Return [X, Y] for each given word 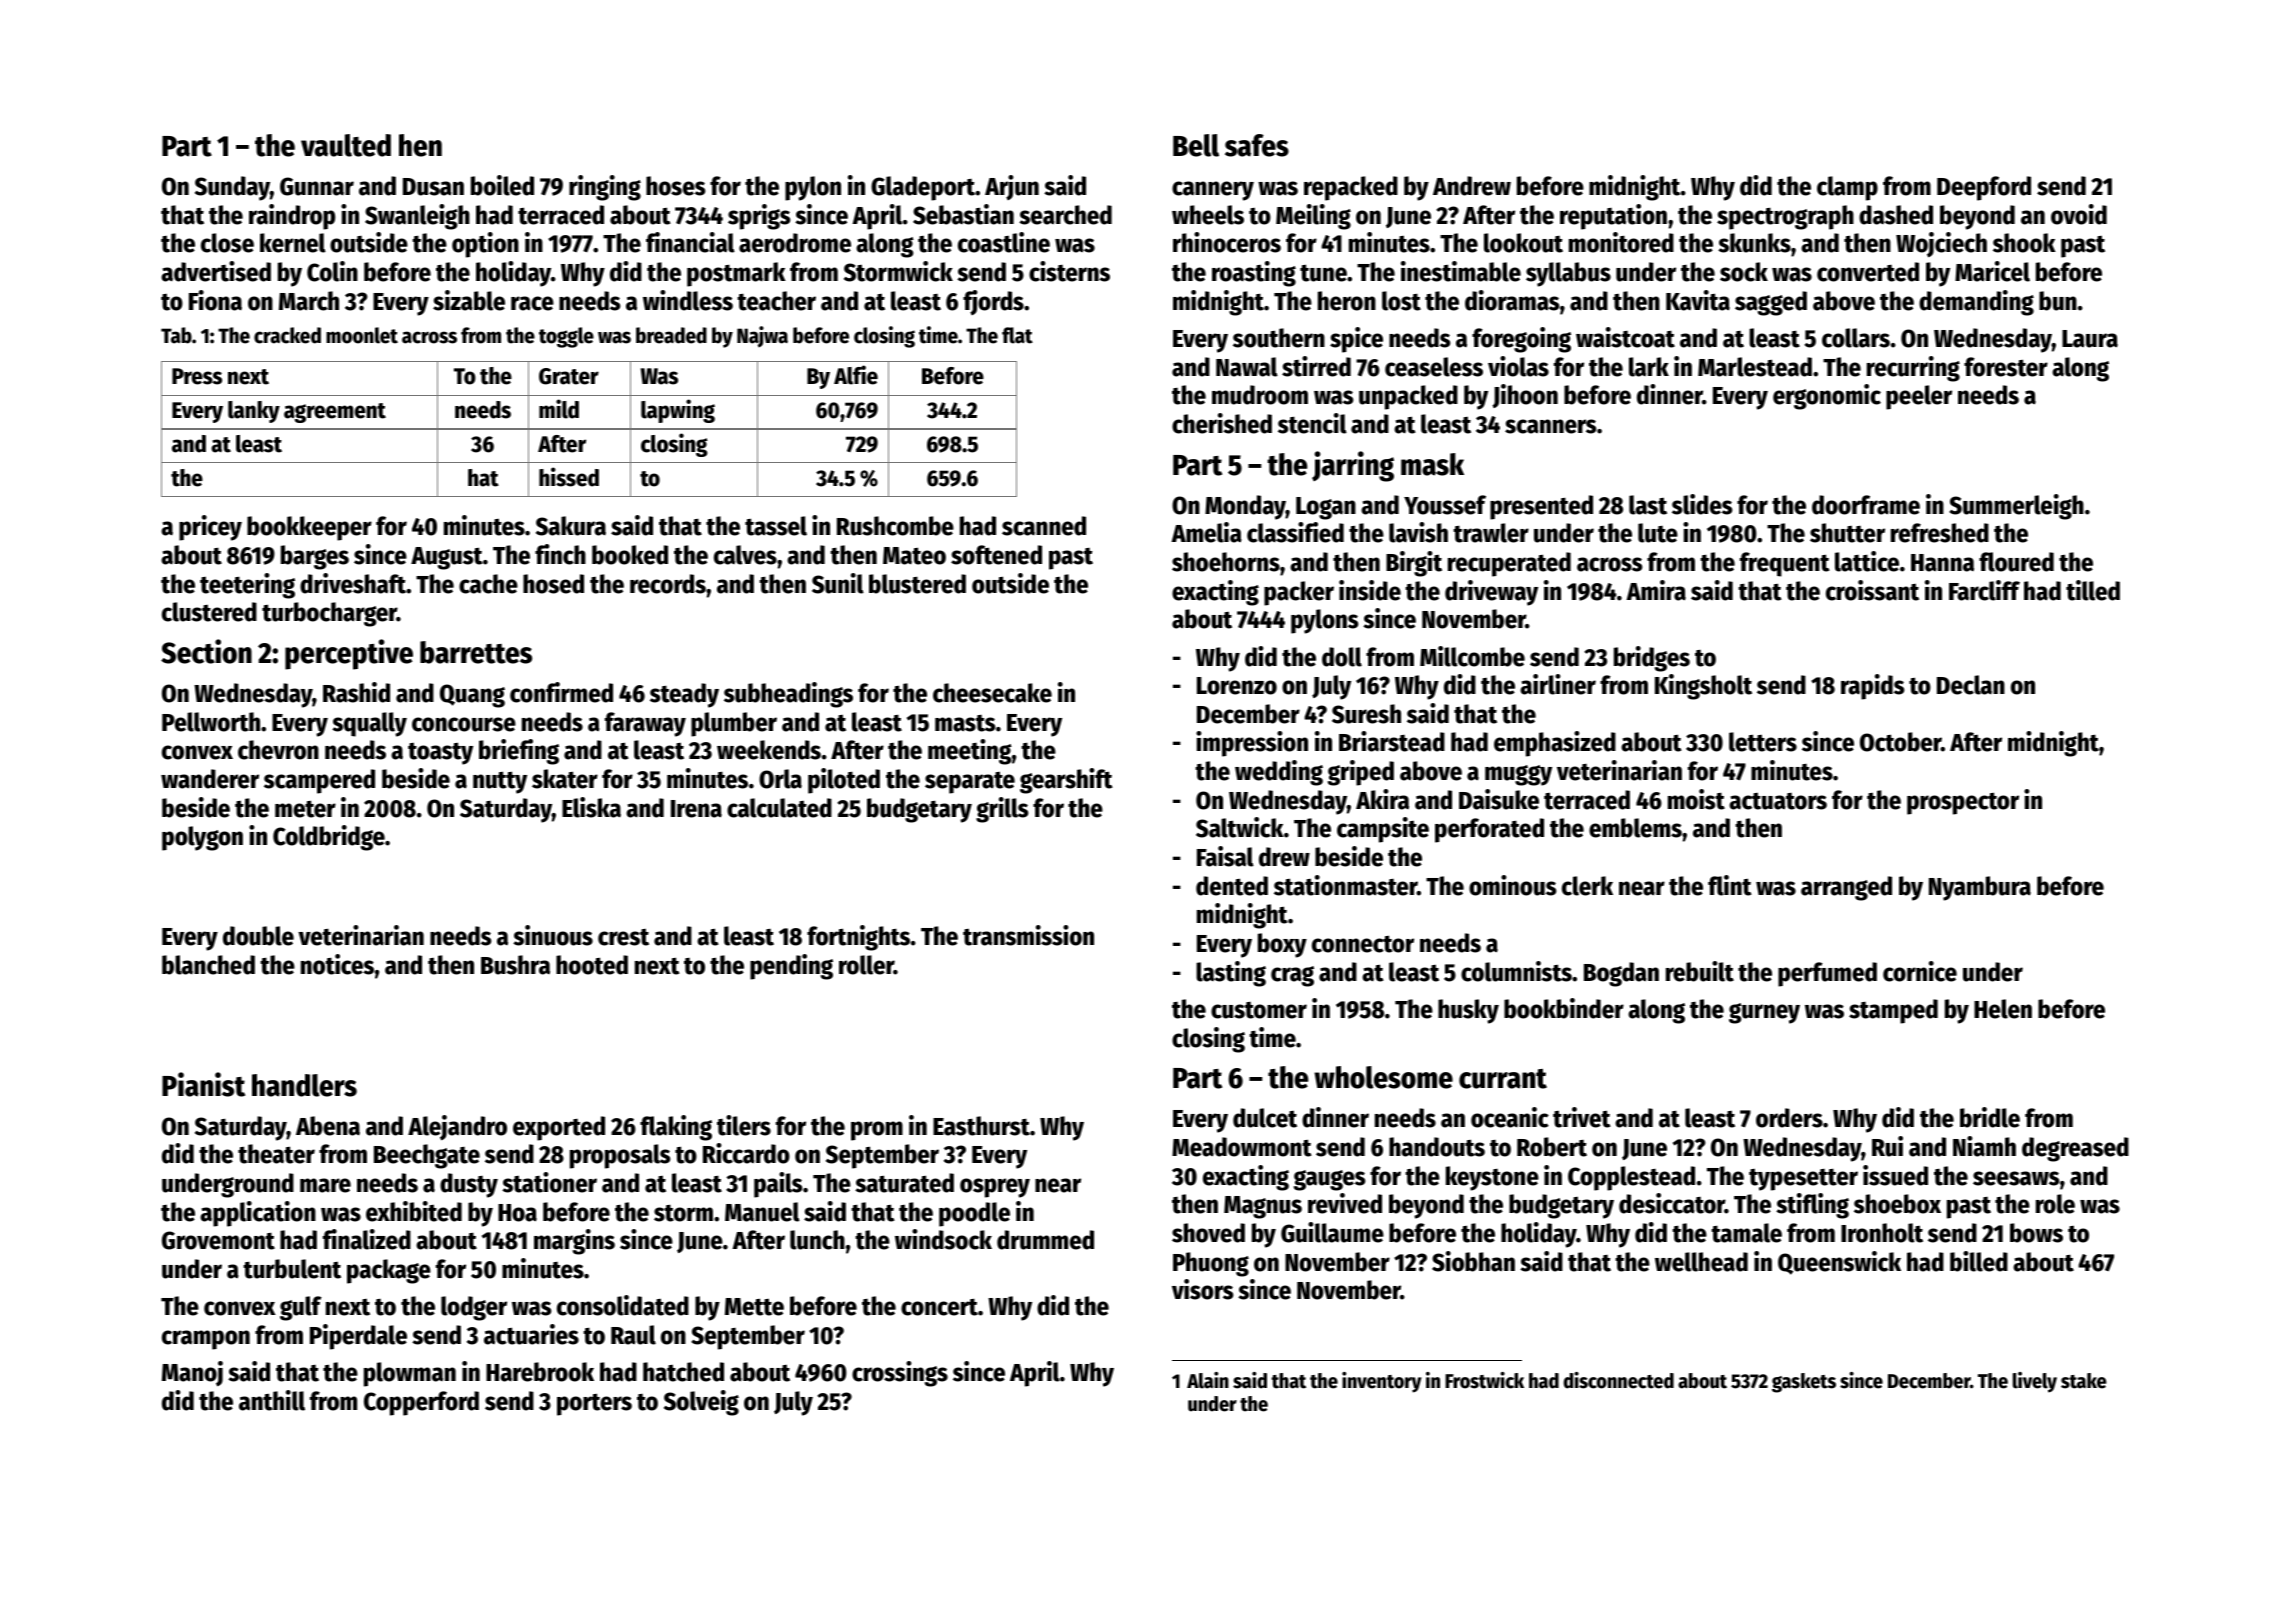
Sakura [571, 526]
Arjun [1012, 187]
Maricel [1992, 271]
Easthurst [981, 1126]
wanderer [210, 779]
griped [1360, 773]
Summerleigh [2016, 507]
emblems [1635, 828]
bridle [1990, 1117]
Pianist [203, 1084]
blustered [917, 584]
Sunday [232, 188]
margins [574, 1242]
